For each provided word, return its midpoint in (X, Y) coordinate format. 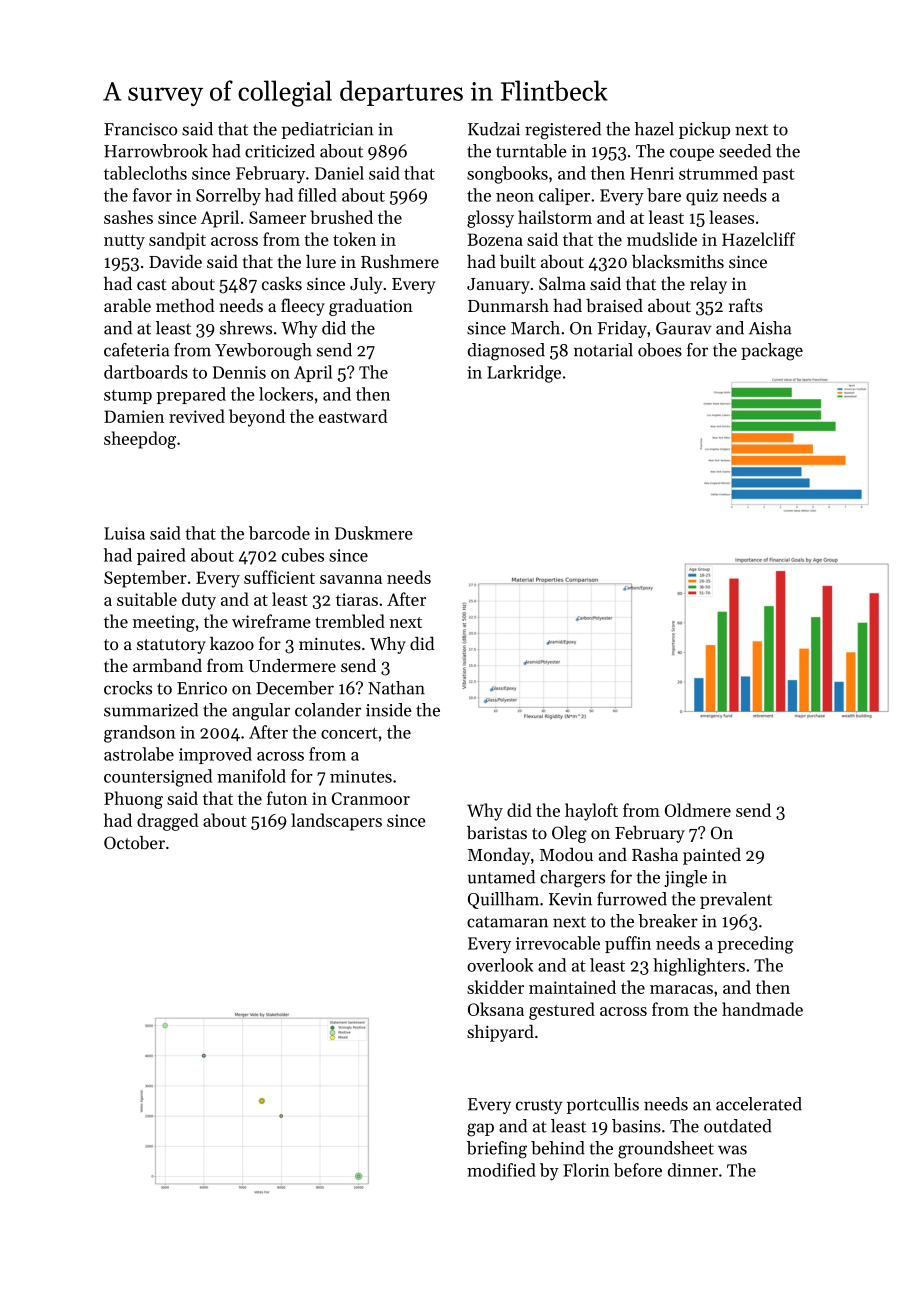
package (772, 352)
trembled (350, 621)
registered (563, 131)
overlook (500, 965)
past (778, 175)
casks (282, 283)
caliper (564, 196)
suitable (147, 599)
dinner (693, 1170)
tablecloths (145, 173)
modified (501, 1170)
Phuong (133, 800)
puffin (628, 944)
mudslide (662, 239)
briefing (497, 1150)
